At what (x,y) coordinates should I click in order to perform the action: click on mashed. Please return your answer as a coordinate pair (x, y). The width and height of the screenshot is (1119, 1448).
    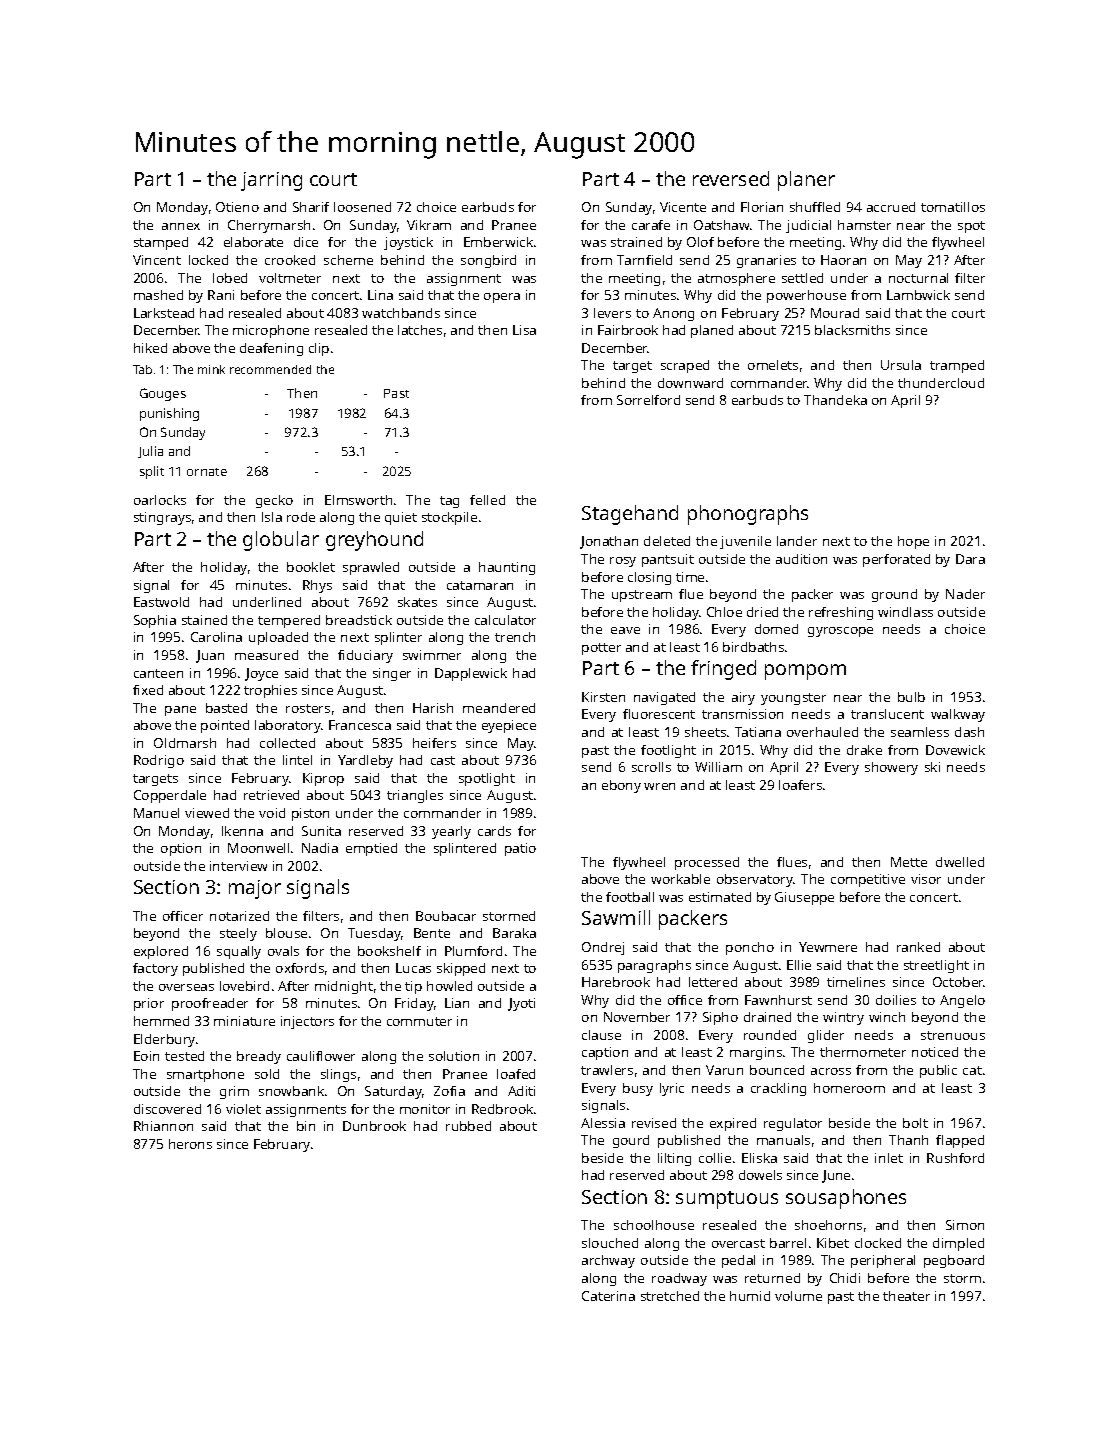
    Looking at the image, I should click on (158, 295).
